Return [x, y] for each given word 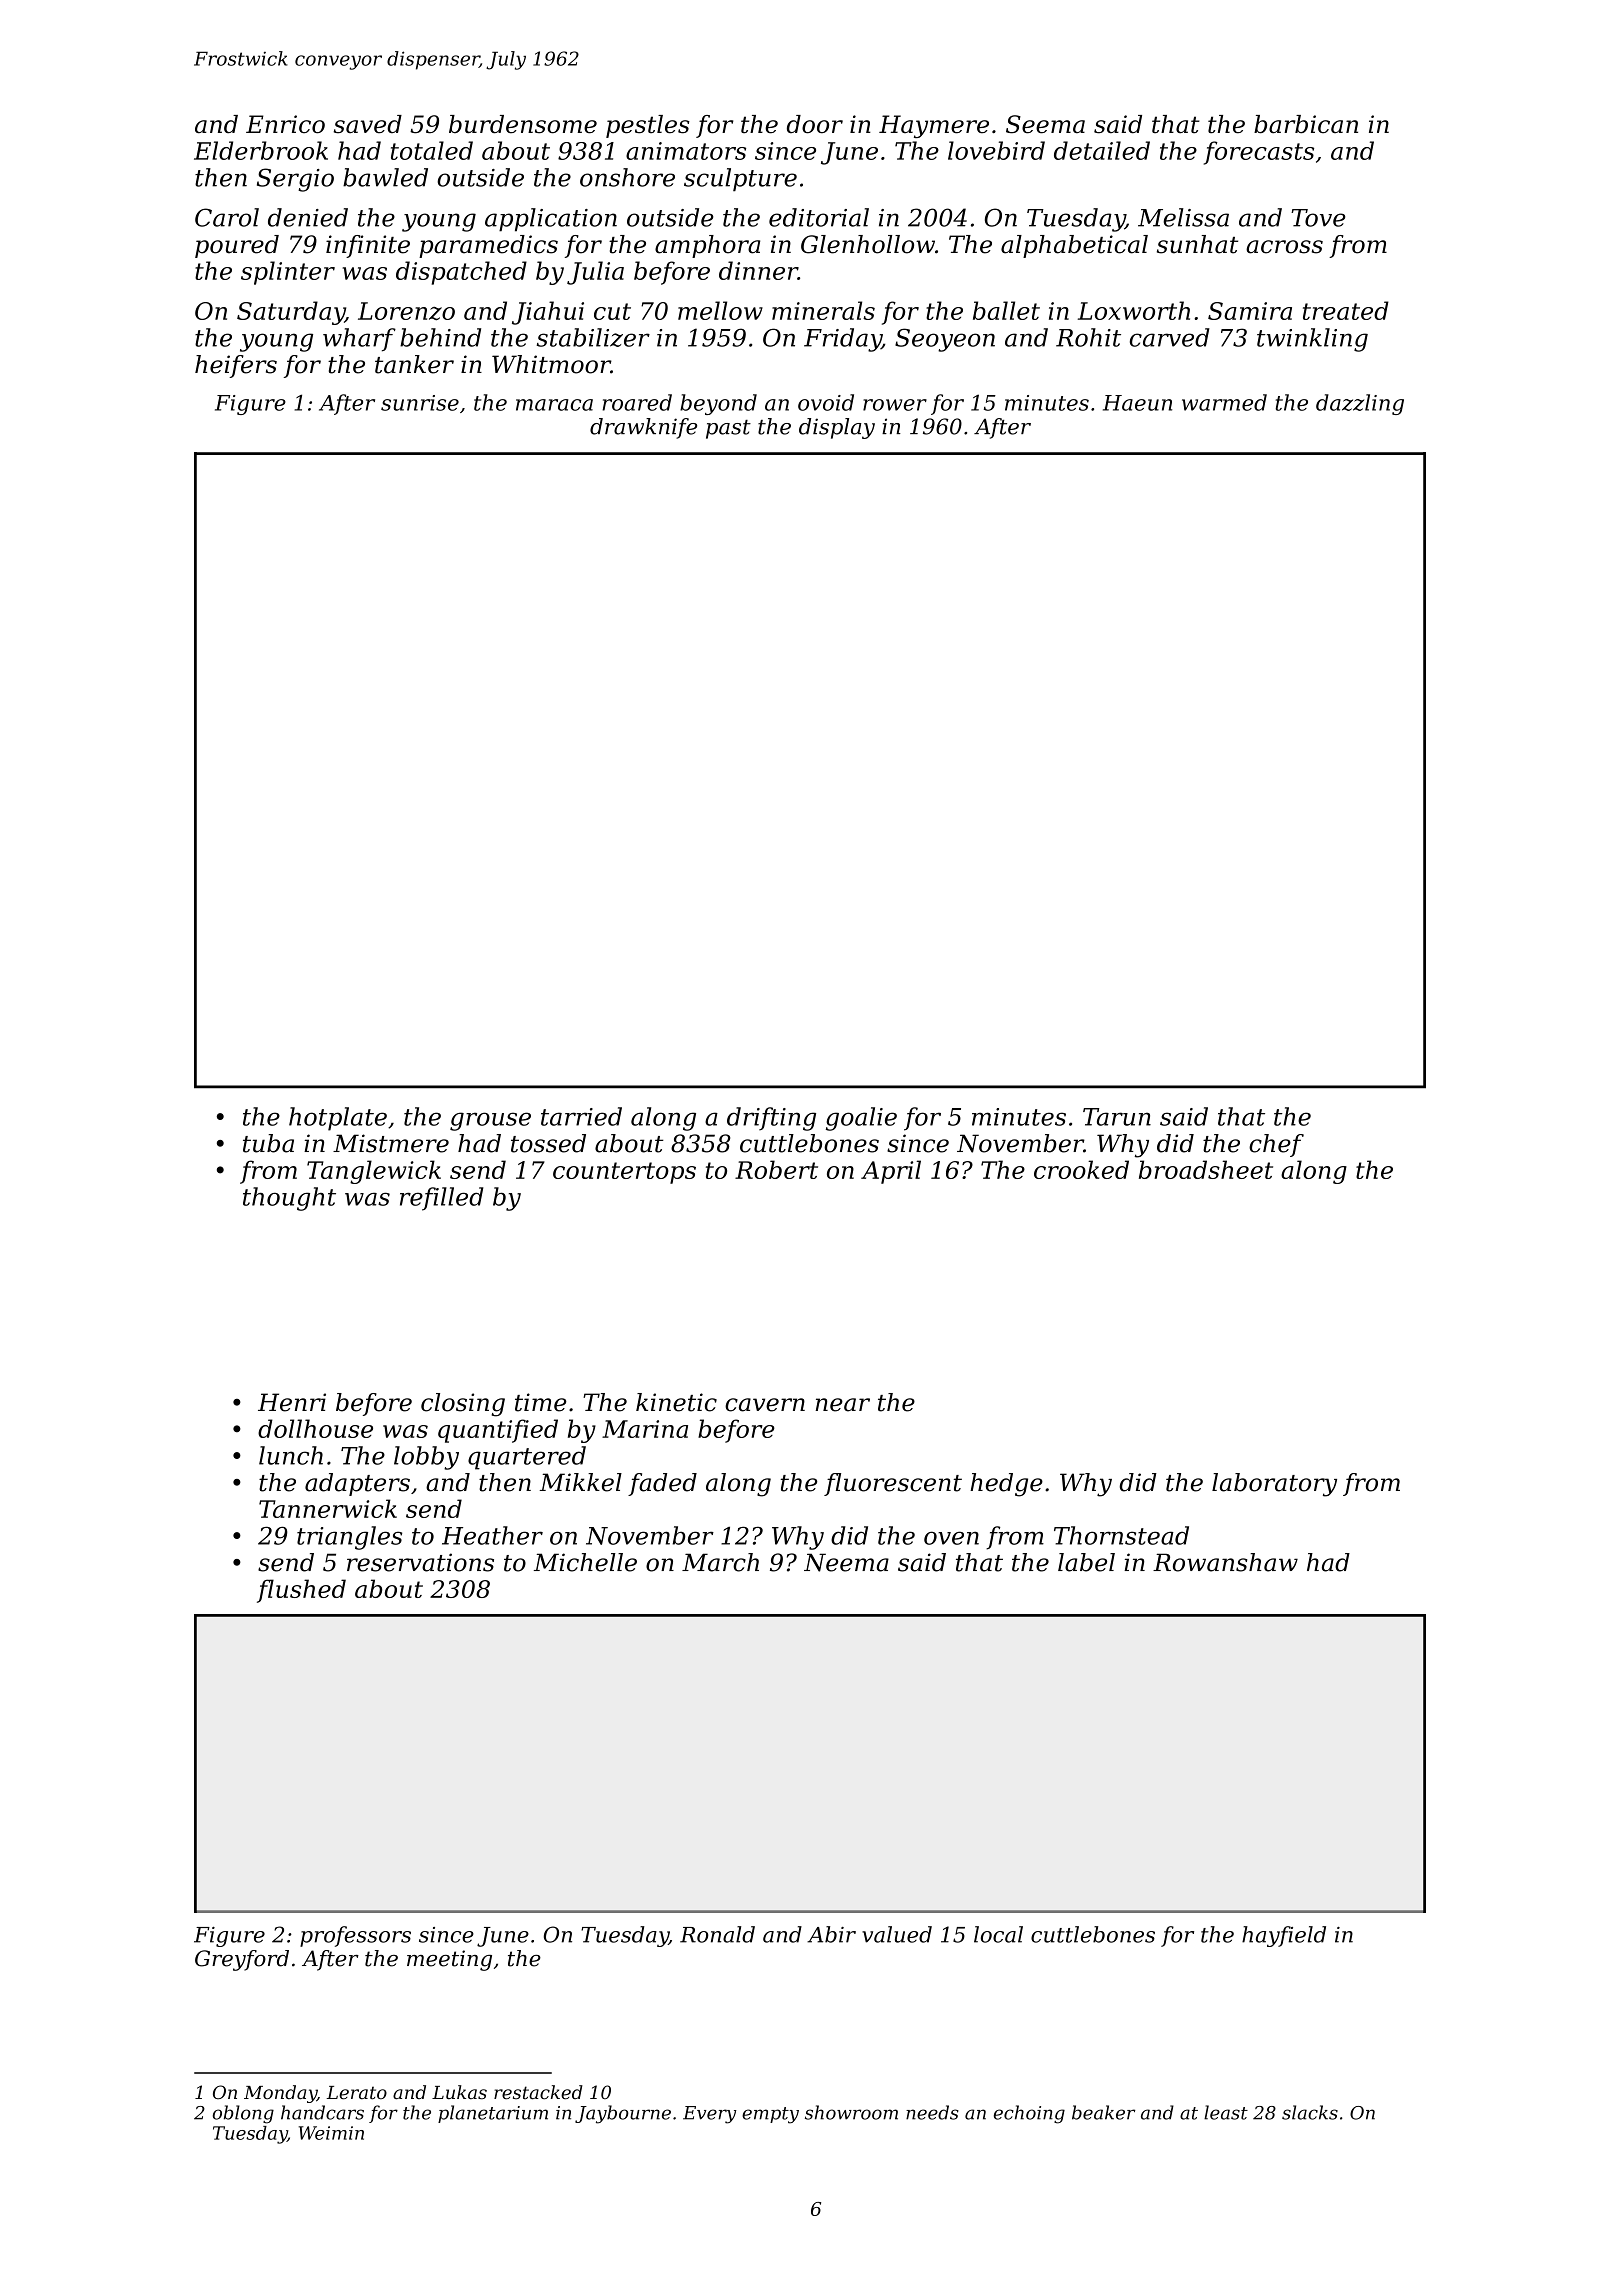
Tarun [1117, 1117]
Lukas [459, 2092]
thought [289, 1199]
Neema [846, 1562]
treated [1346, 310]
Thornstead [1121, 1535]
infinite [368, 246]
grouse [490, 1121]
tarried [581, 1116]
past [728, 429]
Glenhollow [868, 244]
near [842, 1405]
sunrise [420, 403]
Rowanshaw [1225, 1562]
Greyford [242, 1960]
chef [1276, 1145]
